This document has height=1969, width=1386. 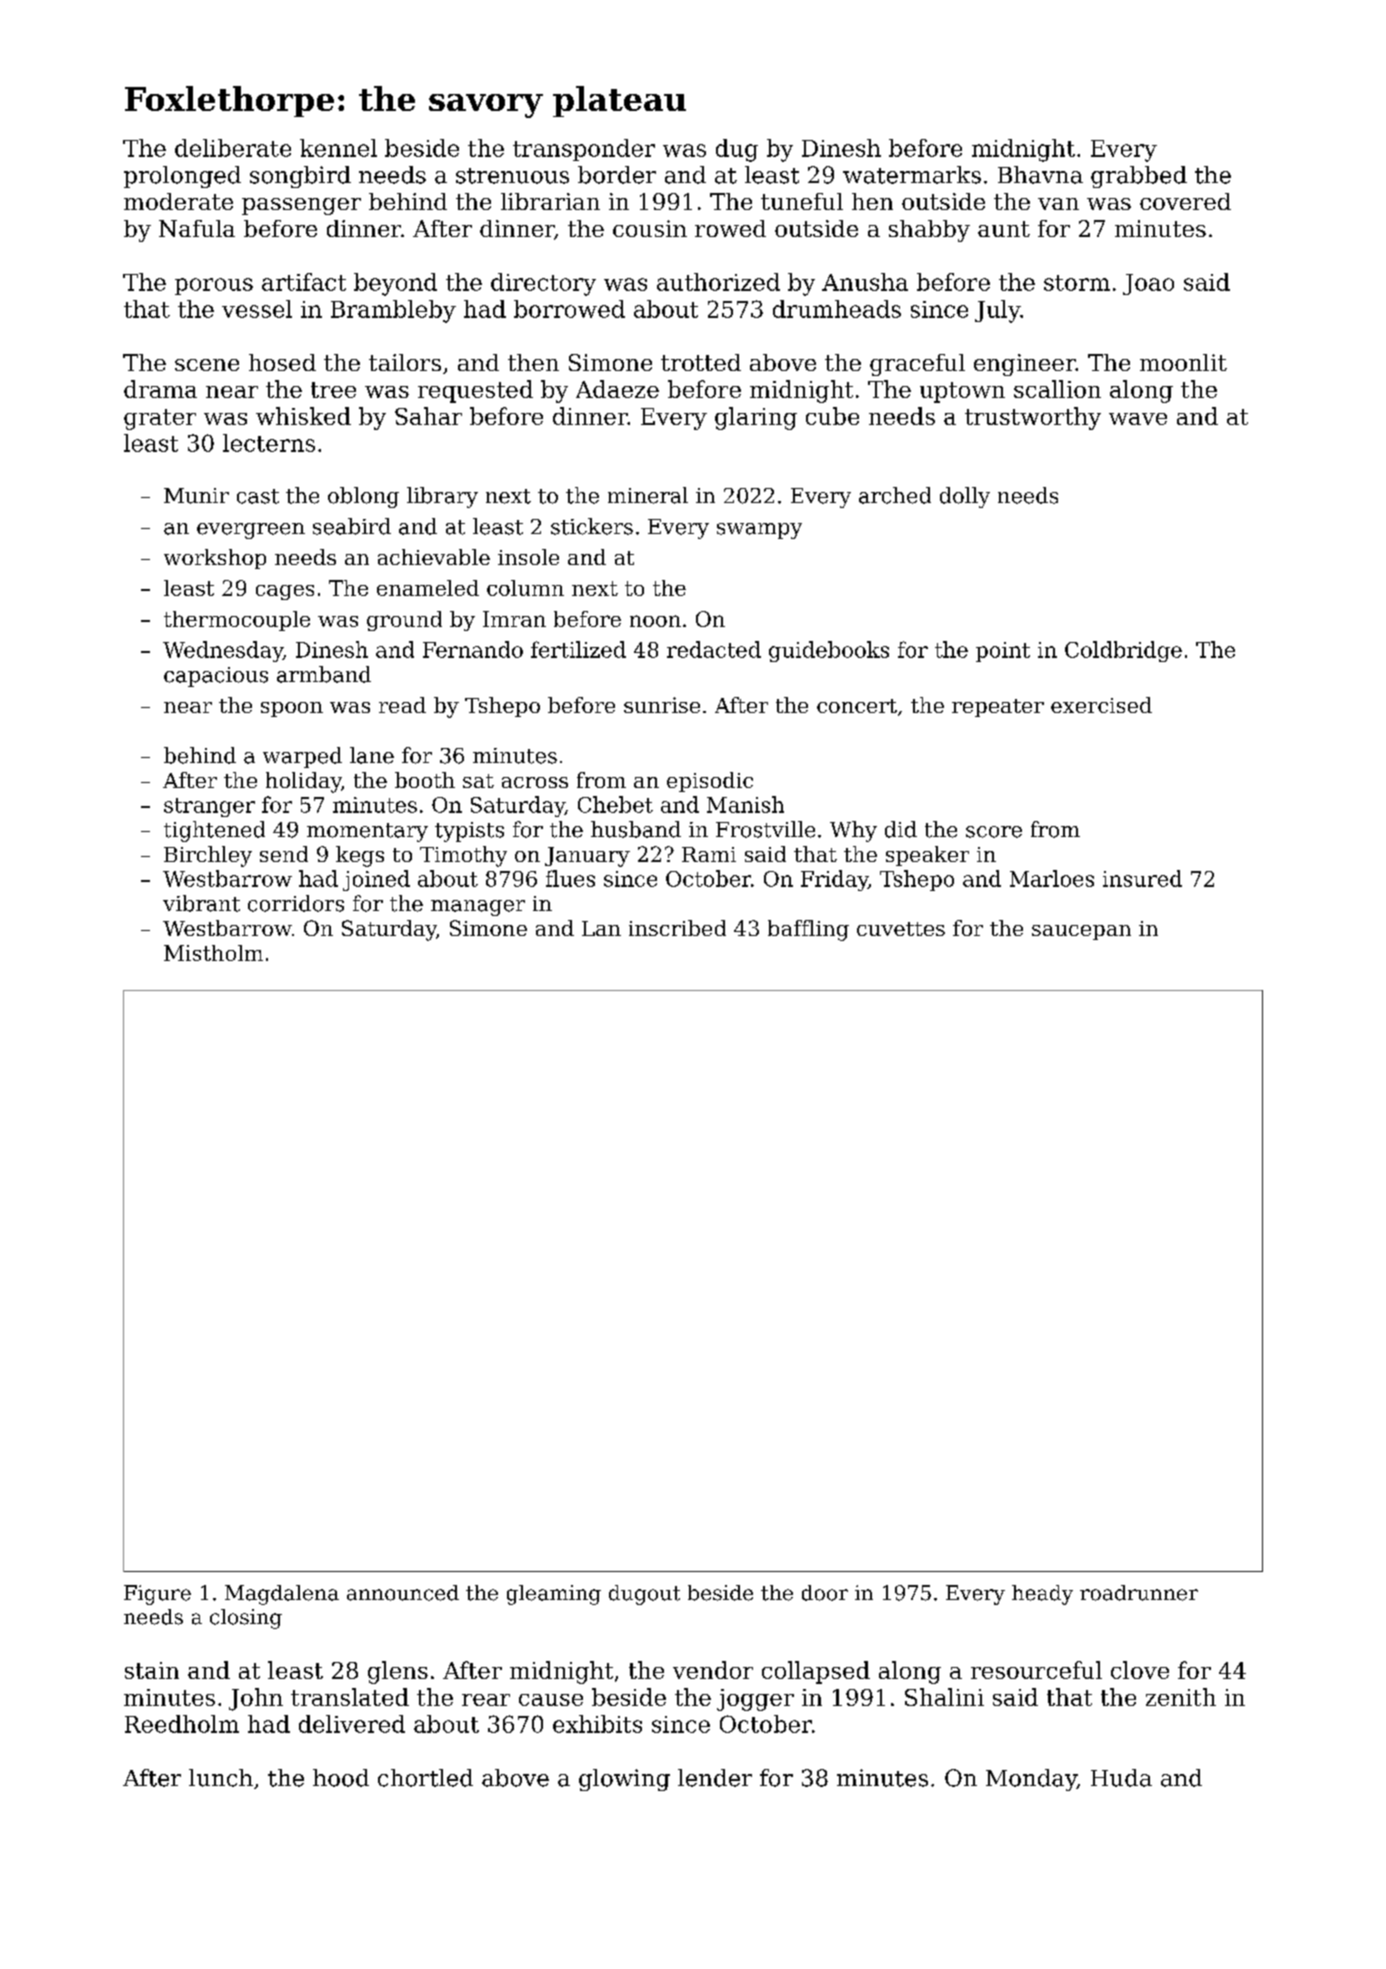 What do you see at coordinates (1139, 1593) in the document?
I see `roadrunner` at bounding box center [1139, 1593].
